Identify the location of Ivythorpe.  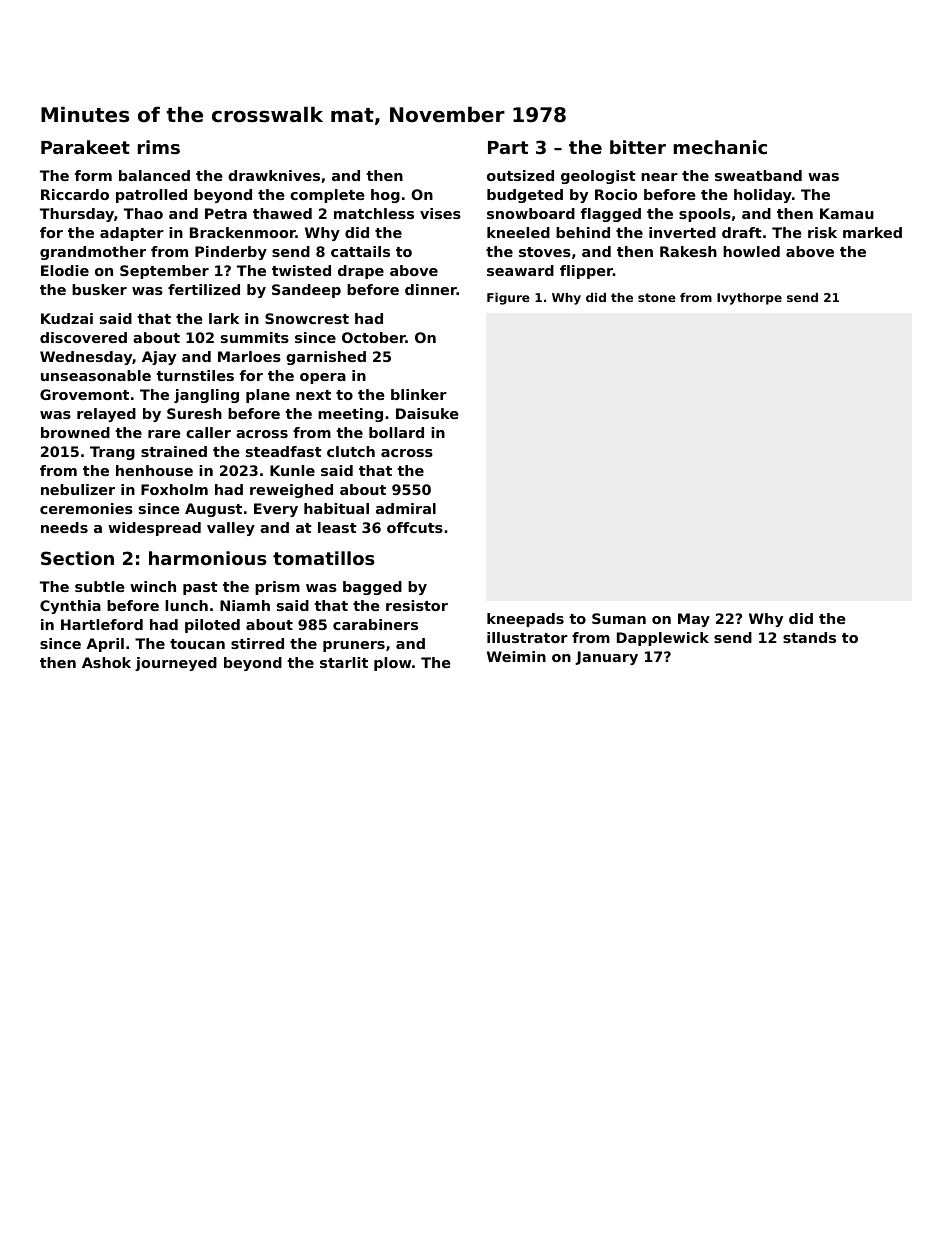
(749, 299).
